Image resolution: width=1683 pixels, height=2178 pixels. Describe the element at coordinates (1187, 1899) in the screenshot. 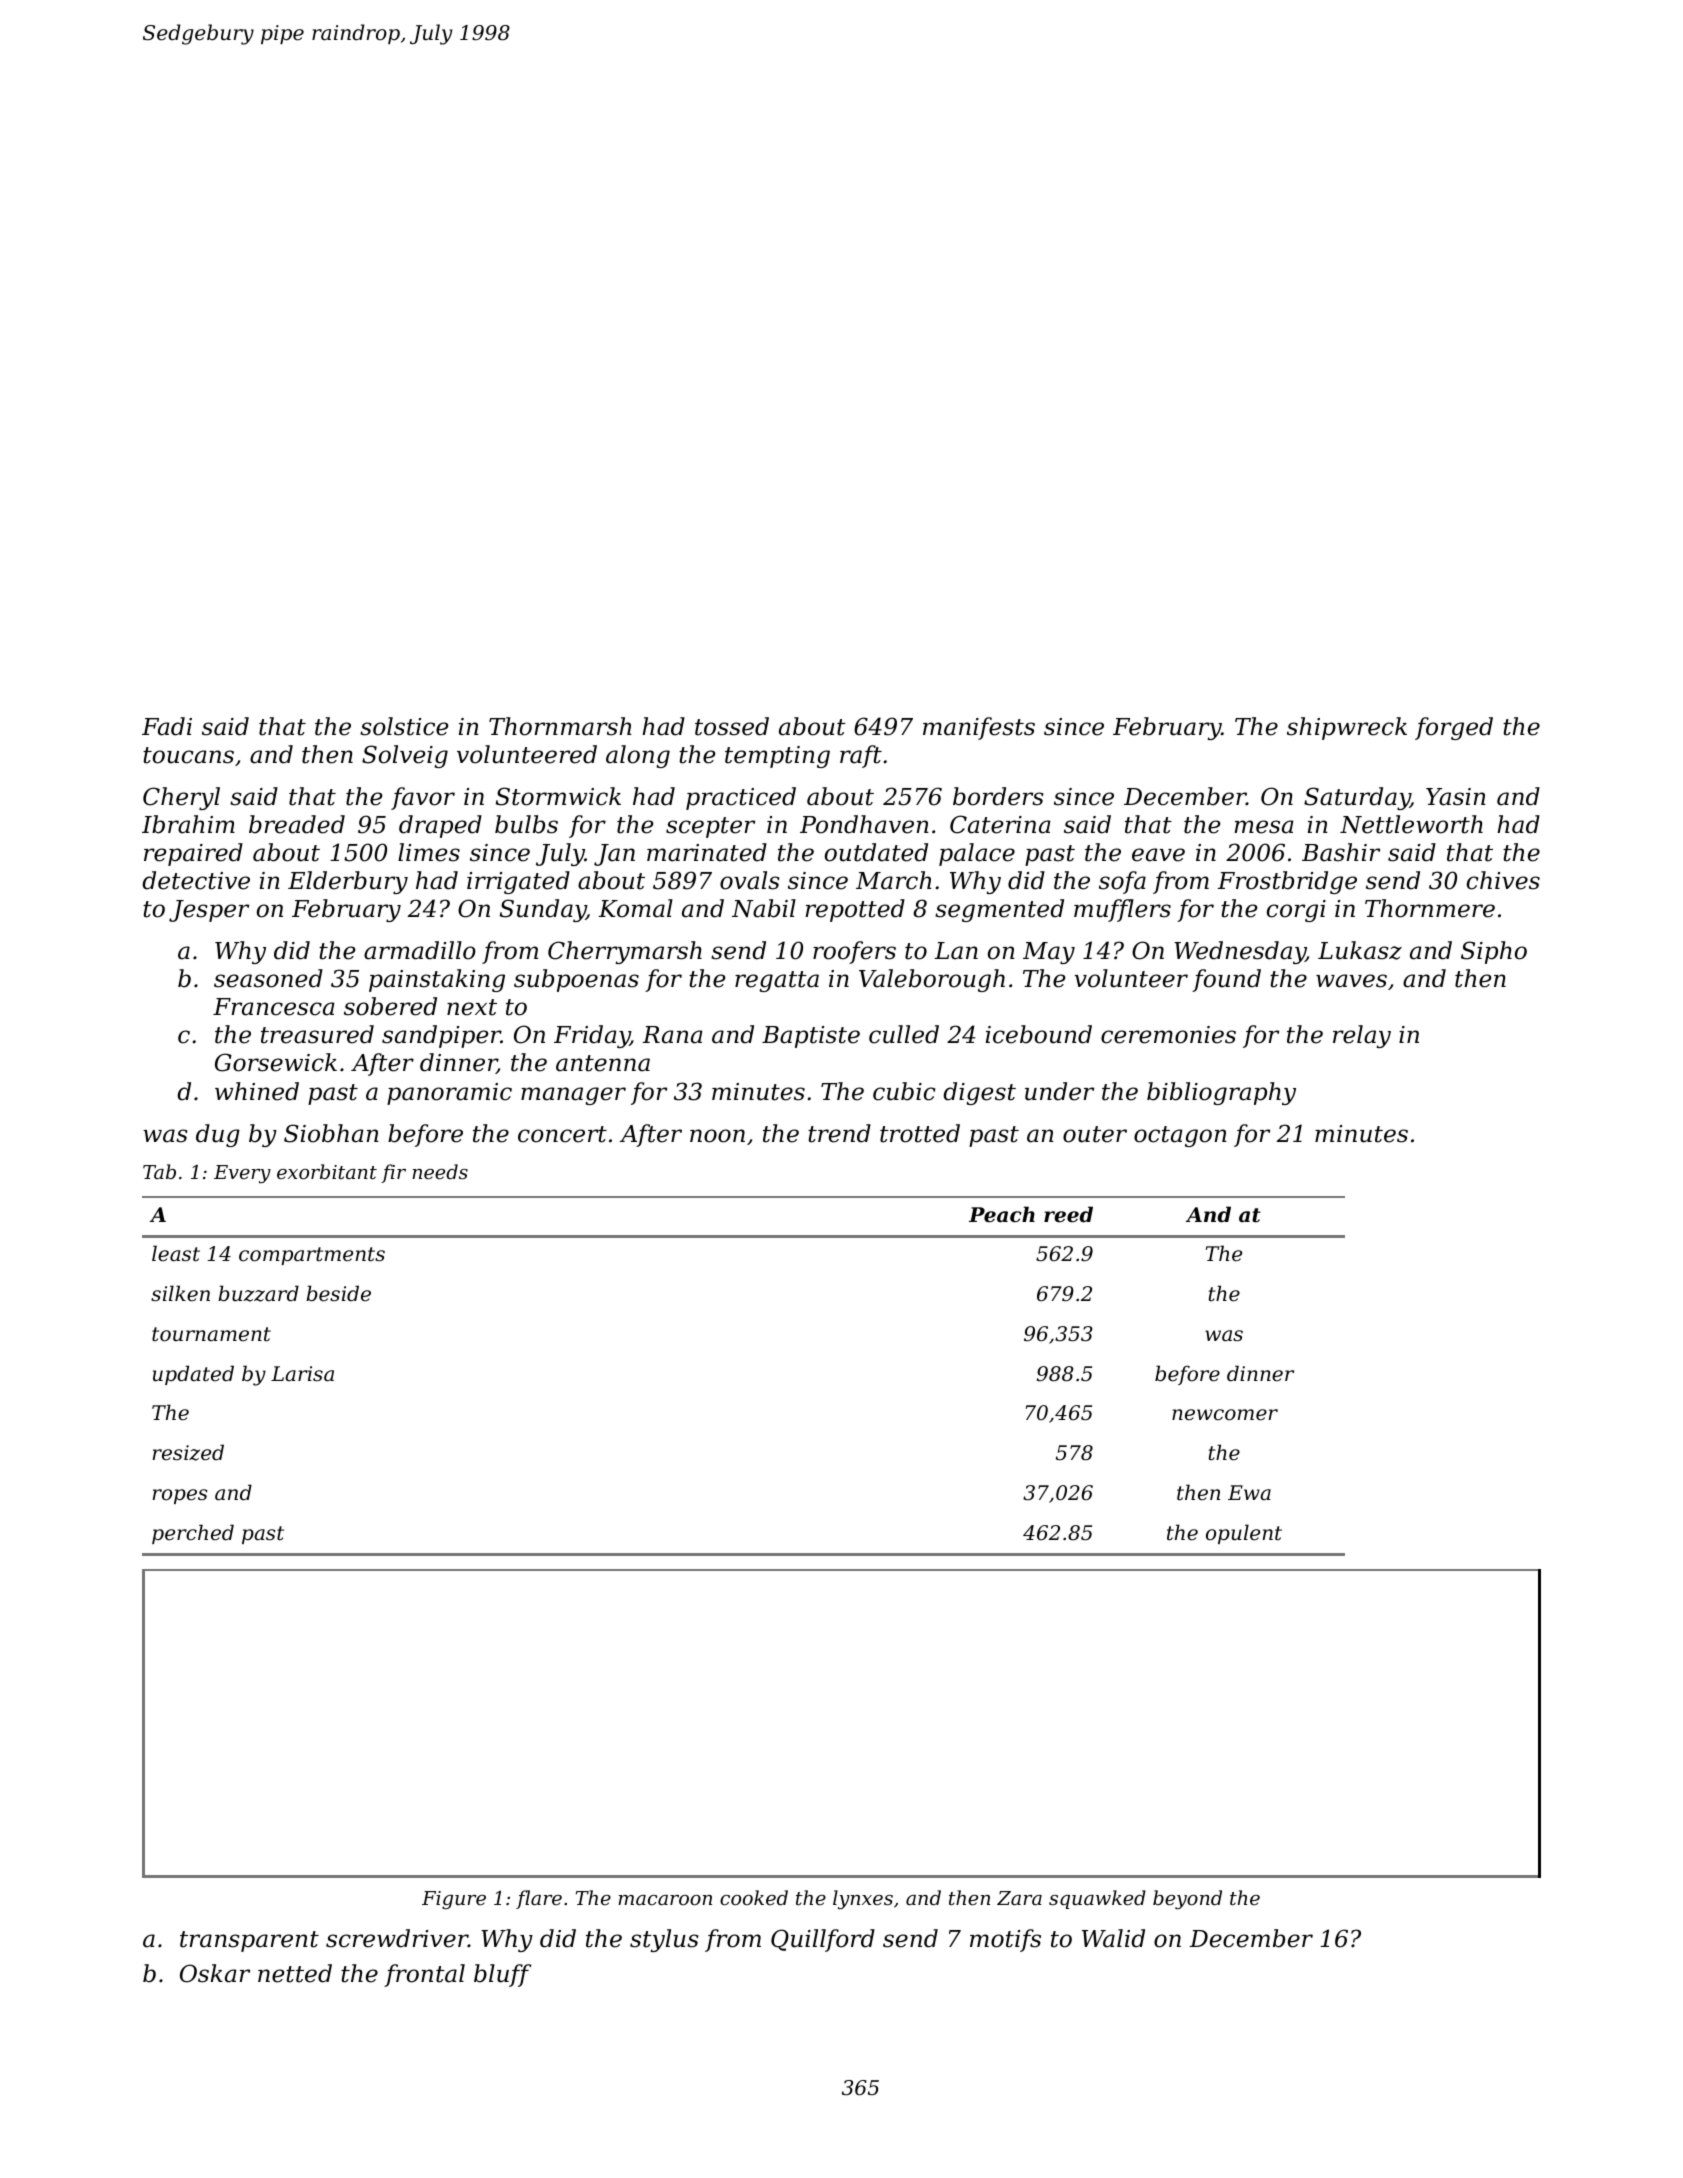

I see `beyond` at that location.
